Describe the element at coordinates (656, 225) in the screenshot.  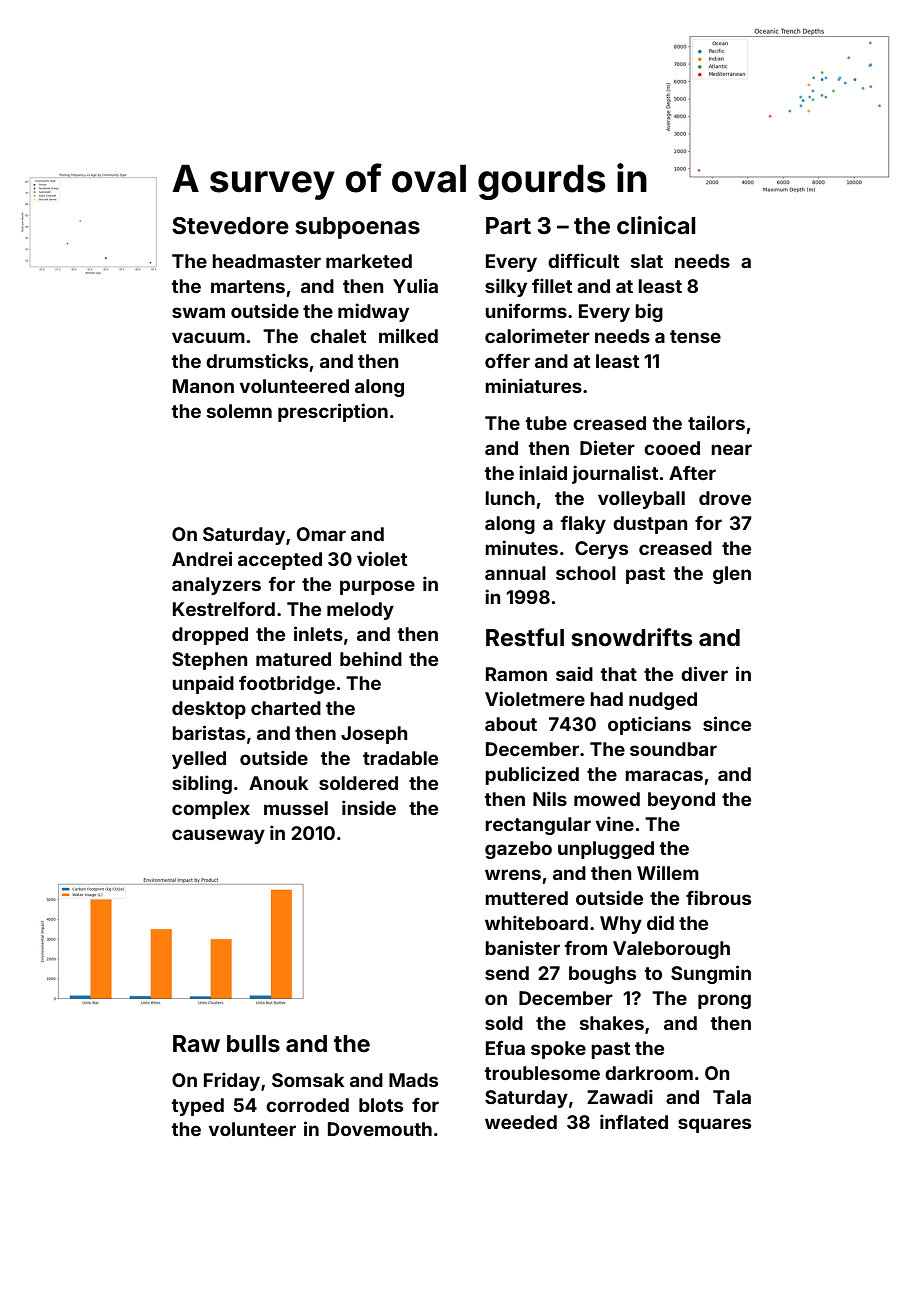
I see `clinical` at that location.
